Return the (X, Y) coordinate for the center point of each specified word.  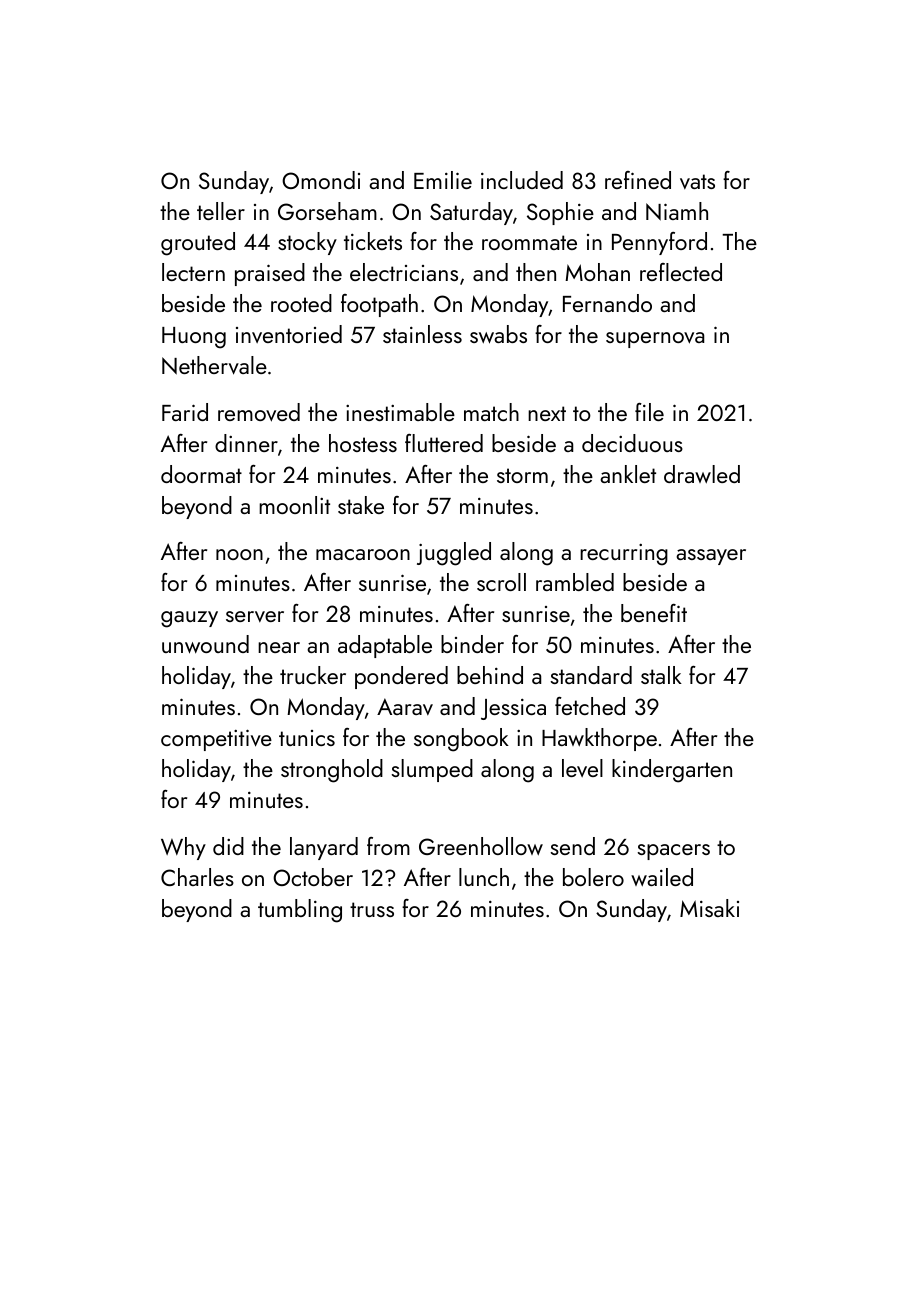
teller (221, 211)
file (649, 412)
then (536, 272)
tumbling (300, 911)
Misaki (709, 908)
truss (372, 909)
